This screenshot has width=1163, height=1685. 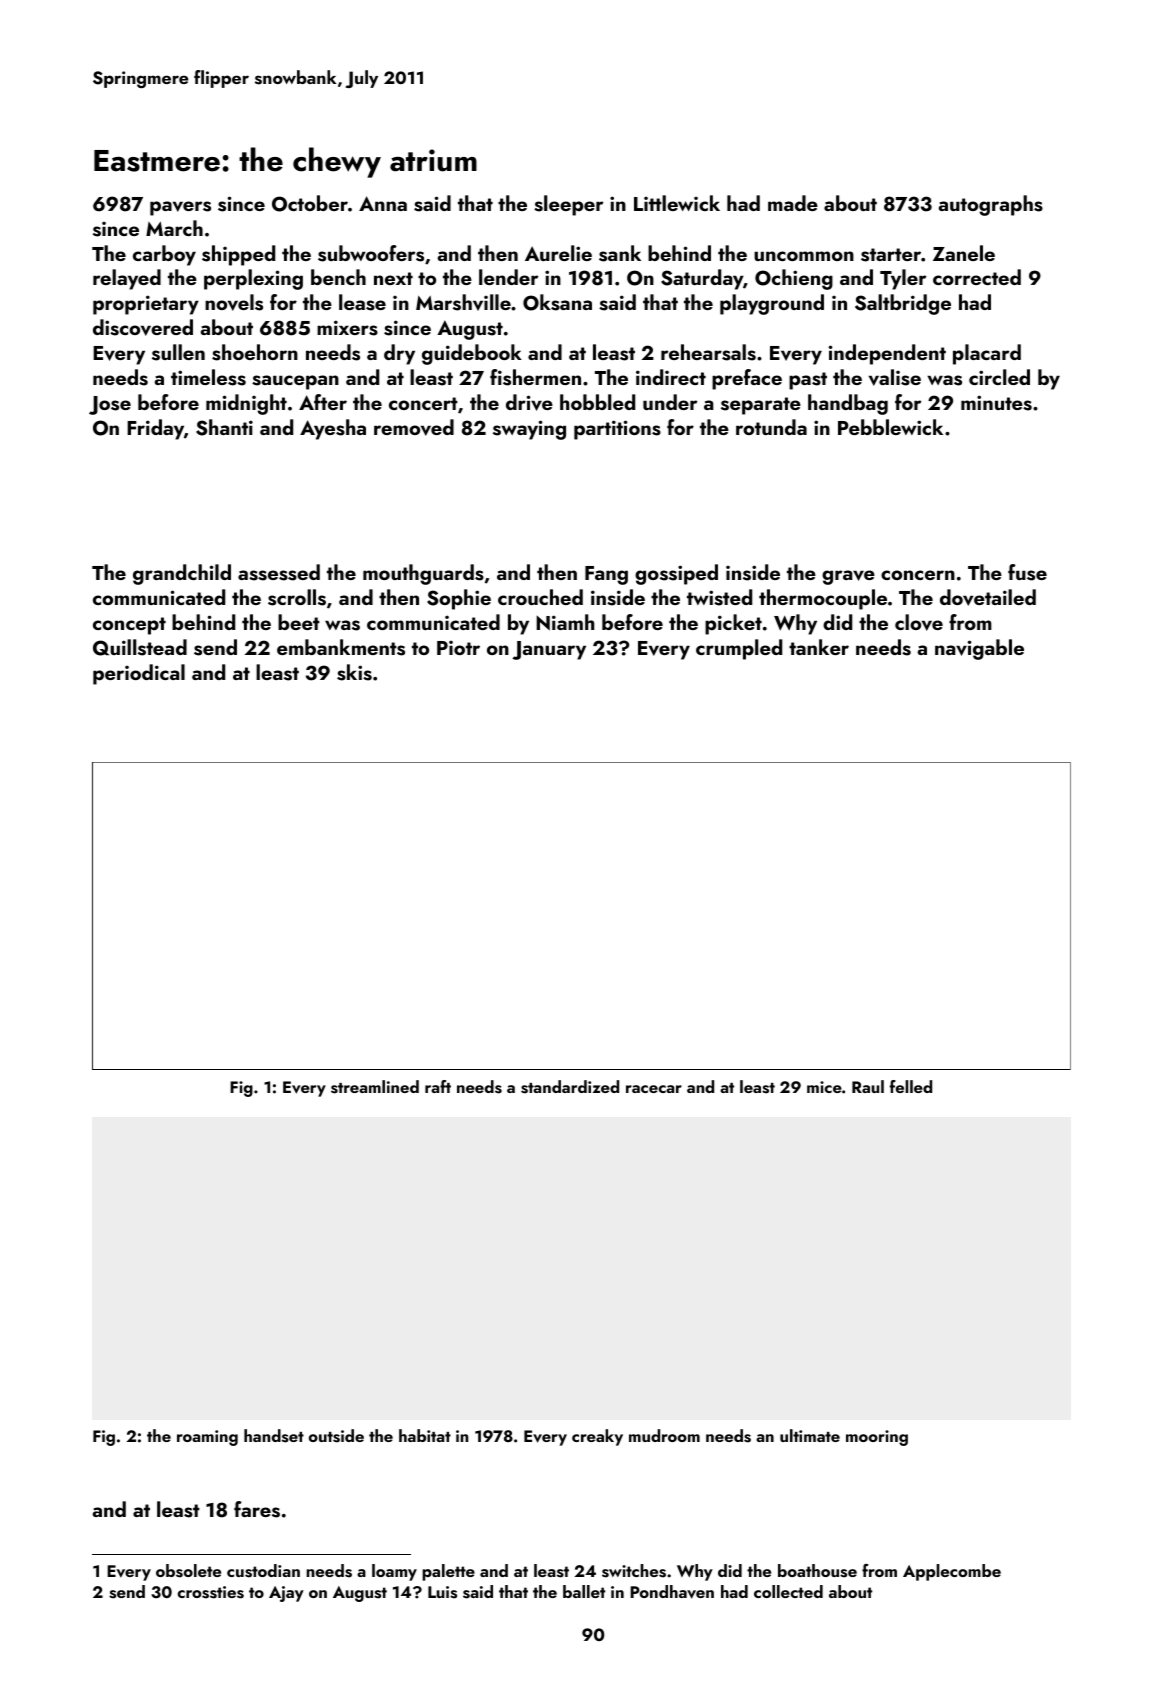 I want to click on streamlined, so click(x=375, y=1087).
